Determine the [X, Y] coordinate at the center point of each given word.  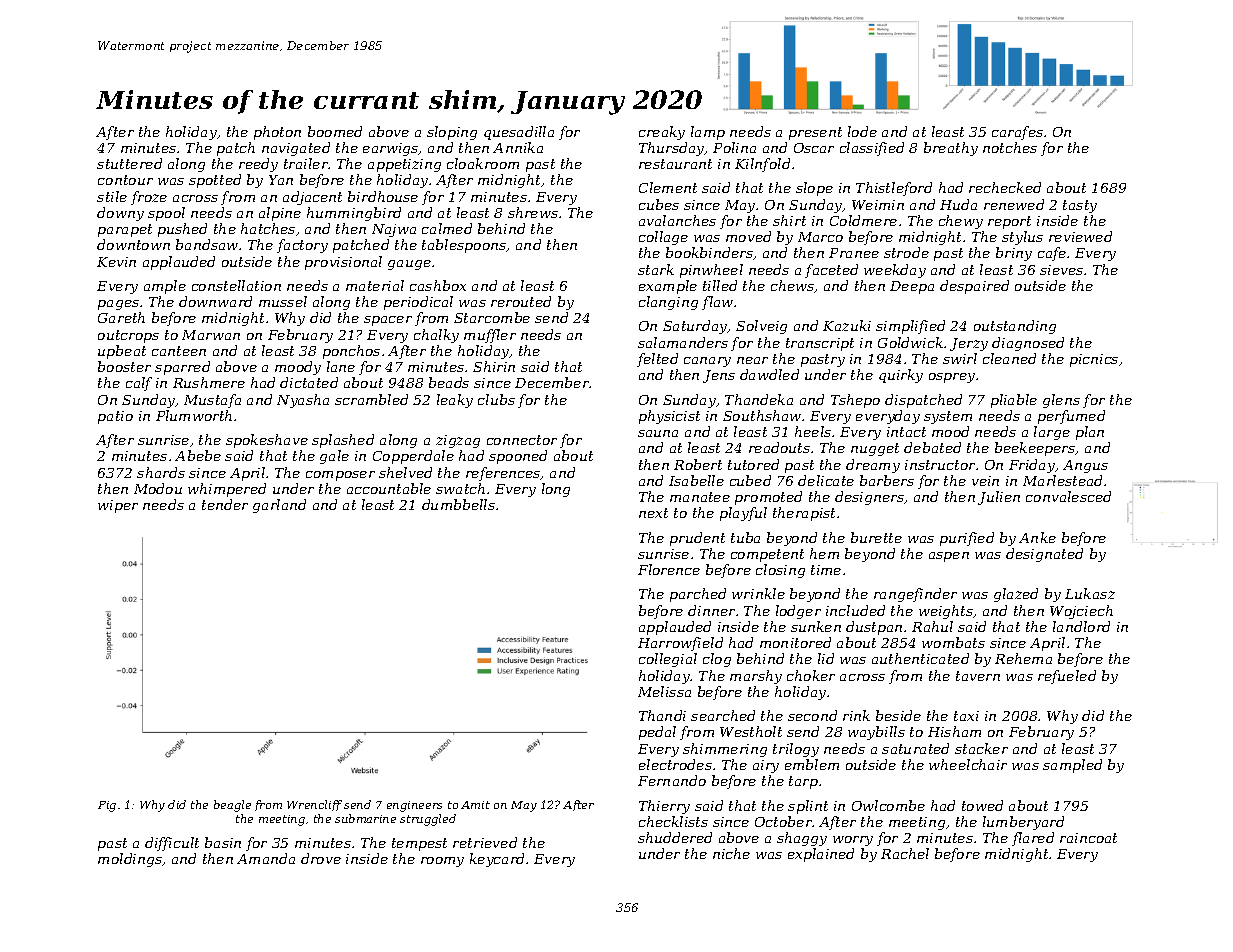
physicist [669, 417]
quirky [901, 376]
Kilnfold [762, 165]
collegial [668, 660]
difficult [172, 844]
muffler [490, 336]
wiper [118, 506]
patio [115, 417]
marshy [756, 677]
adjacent [312, 198]
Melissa [664, 691]
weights [946, 612]
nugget [875, 449]
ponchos [351, 352]
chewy [961, 222]
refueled [1067, 677]
